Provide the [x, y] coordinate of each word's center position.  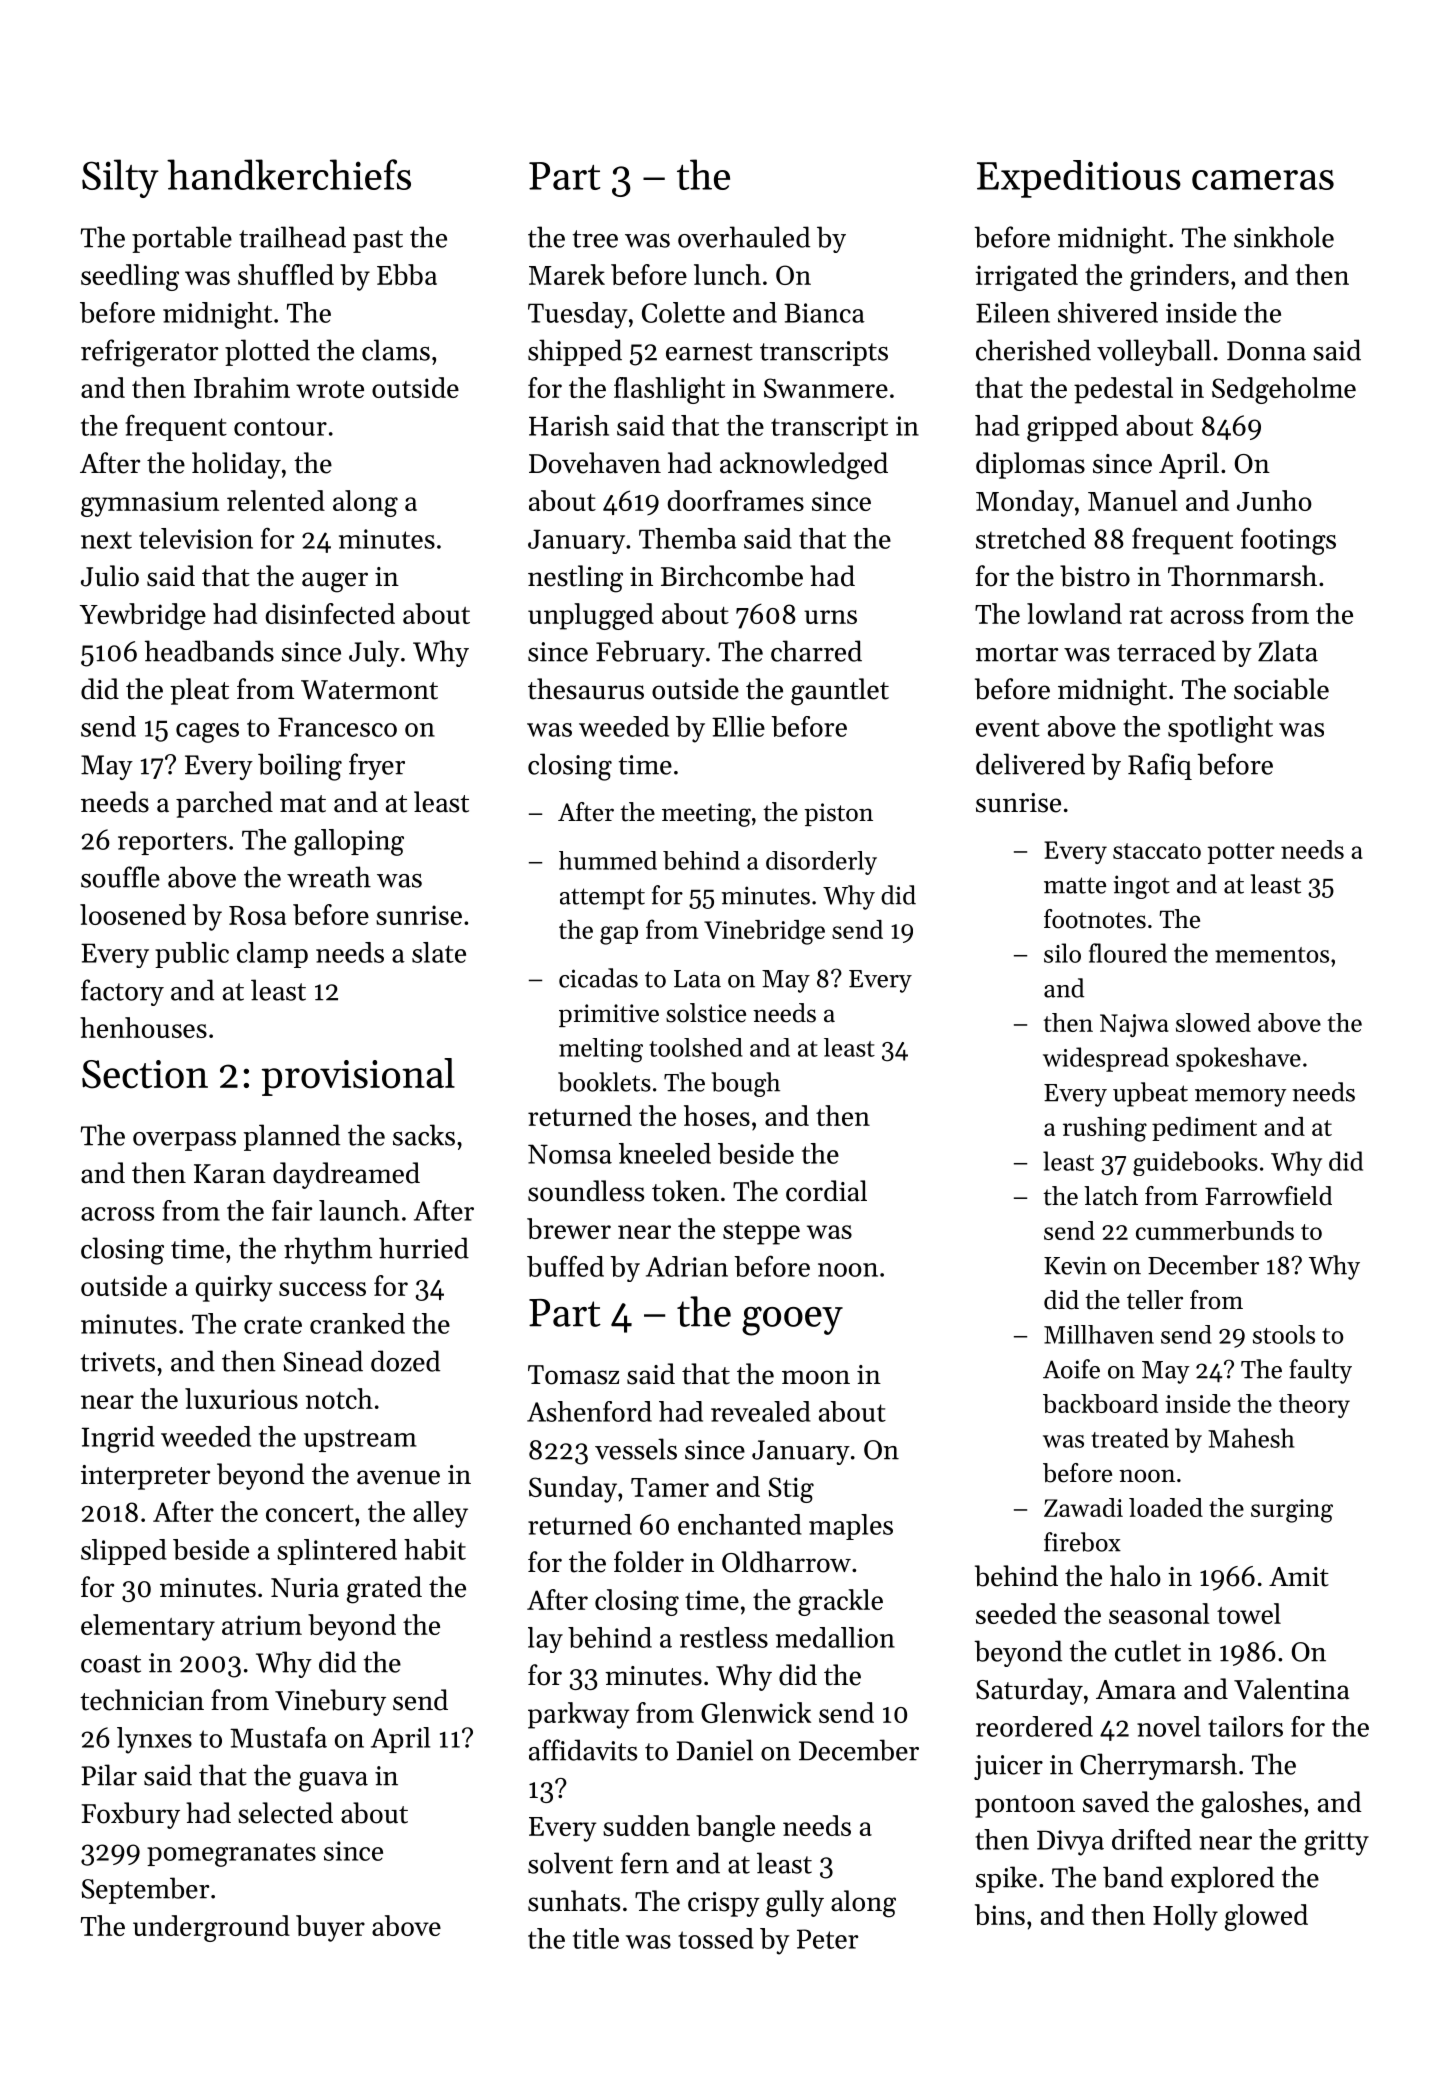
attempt [602, 899]
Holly [1185, 1917]
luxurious [241, 1398]
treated [1130, 1438]
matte [1075, 885]
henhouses [143, 1027]
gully [795, 1904]
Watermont [369, 690]
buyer [330, 1928]
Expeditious [1079, 179]
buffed [565, 1266]
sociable [1281, 689]
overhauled [744, 237]
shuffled [286, 274]
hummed [608, 860]
